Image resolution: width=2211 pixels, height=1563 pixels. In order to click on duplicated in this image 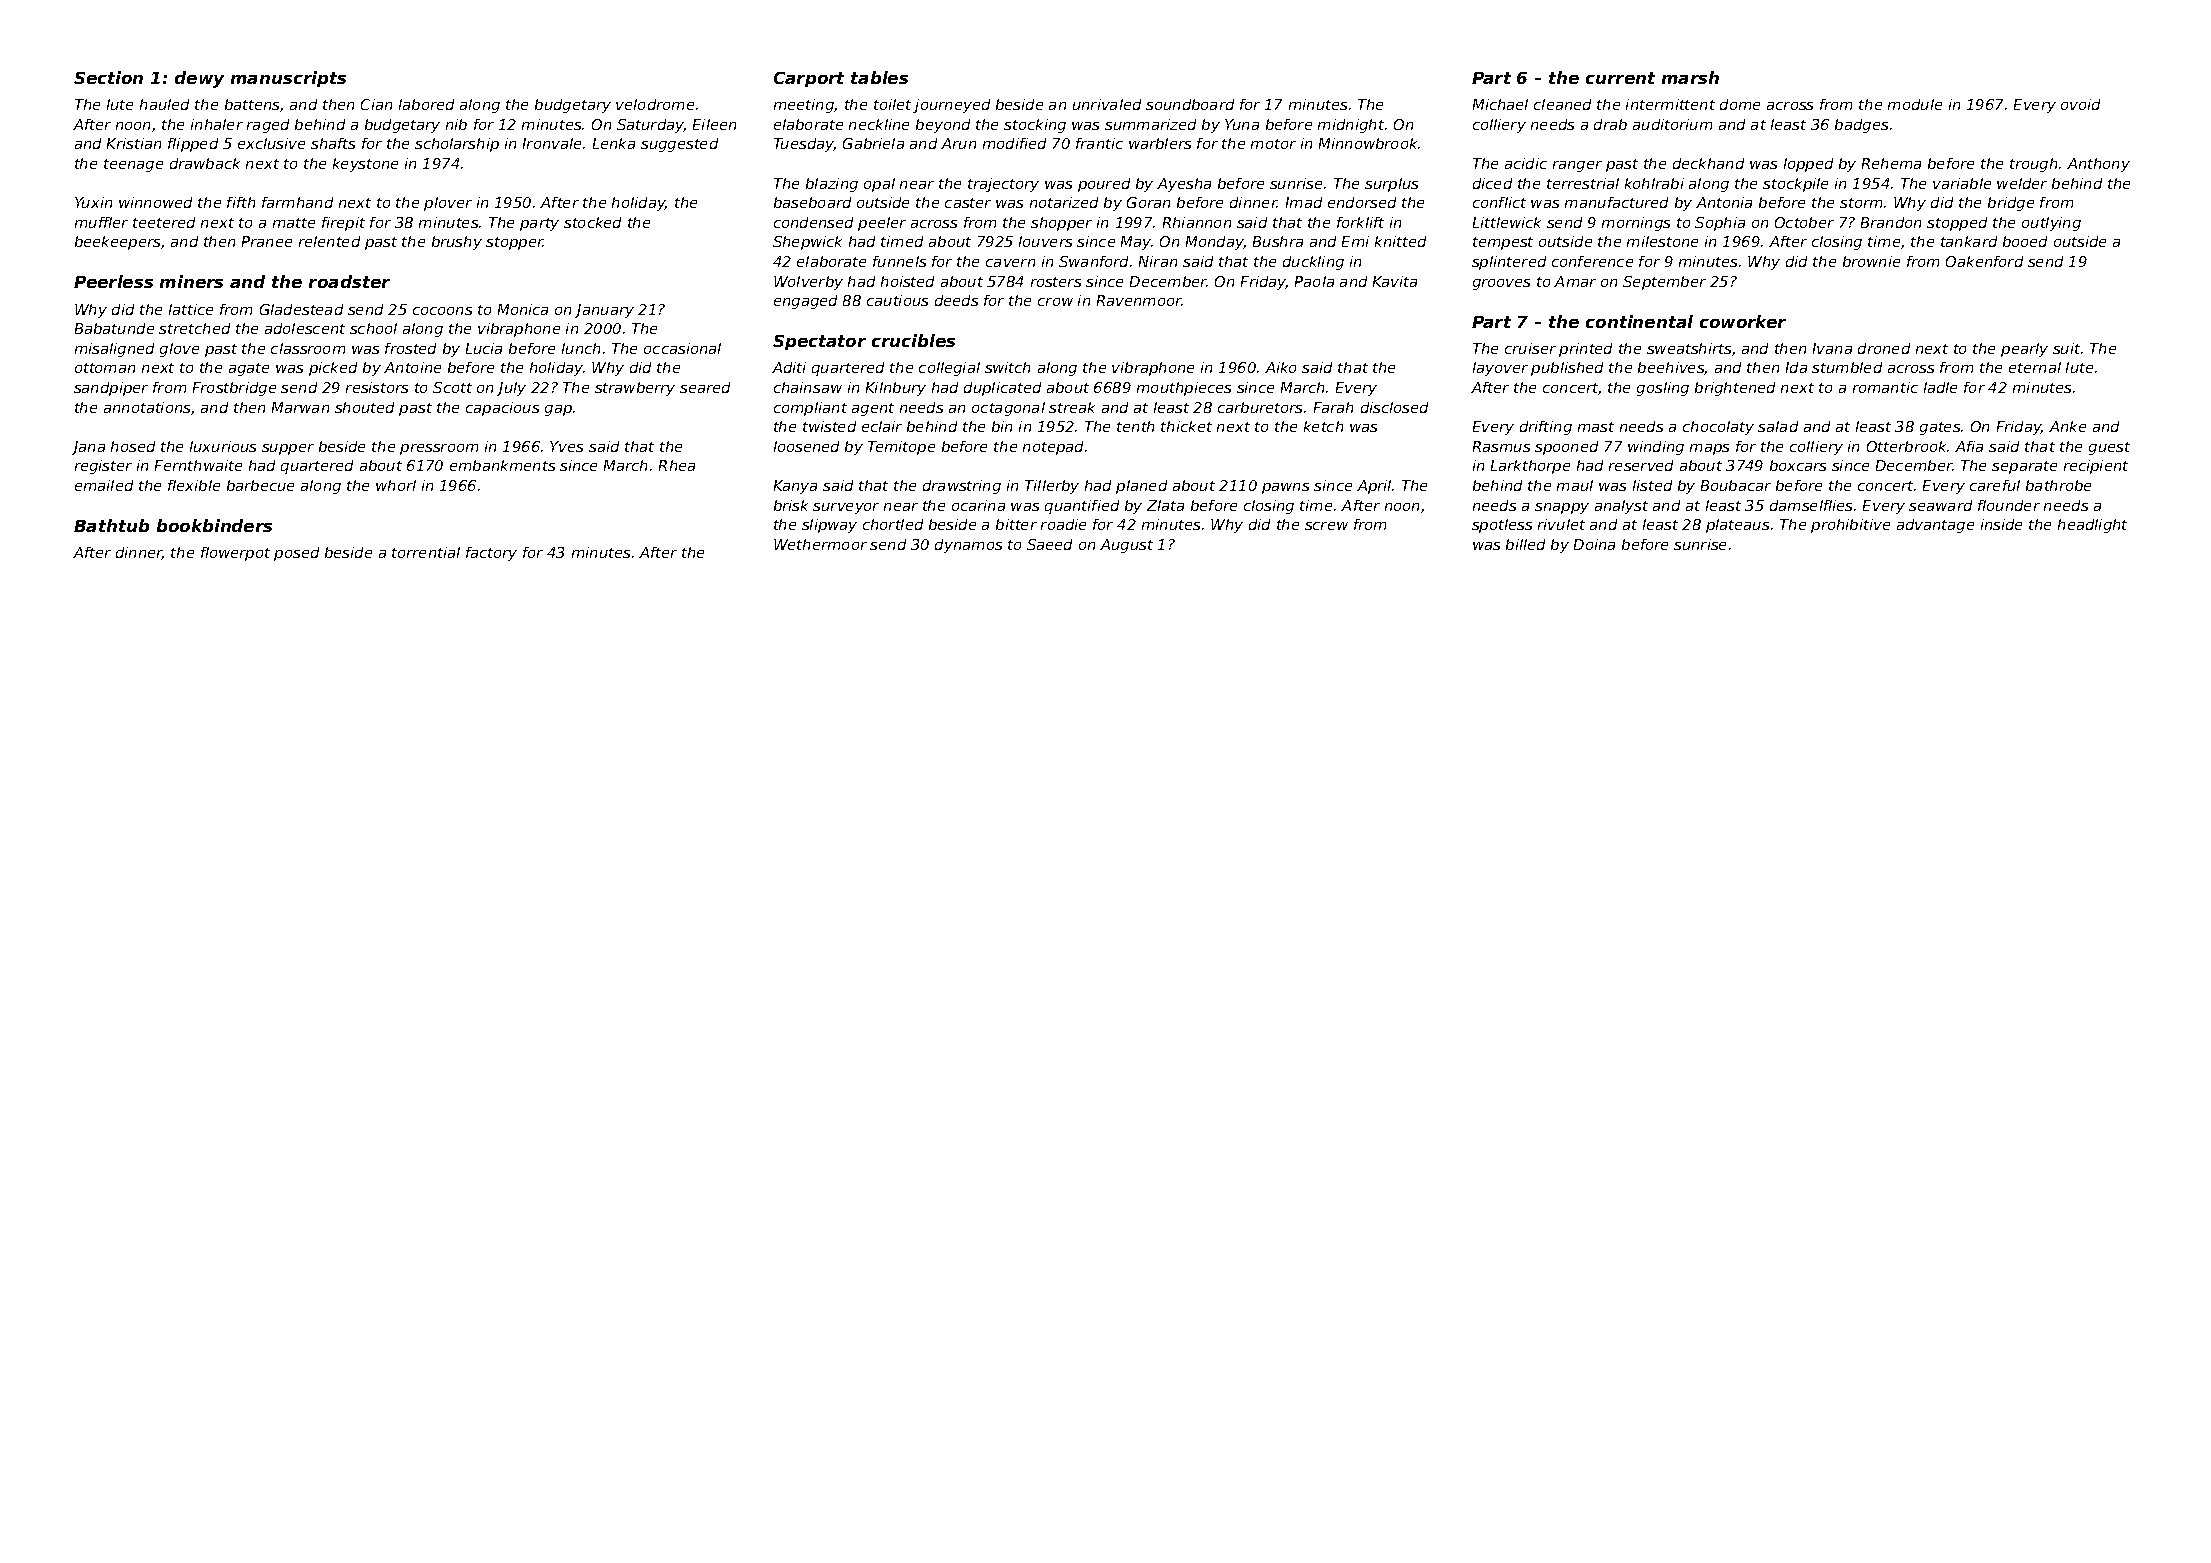, I will do `click(1002, 389)`.
